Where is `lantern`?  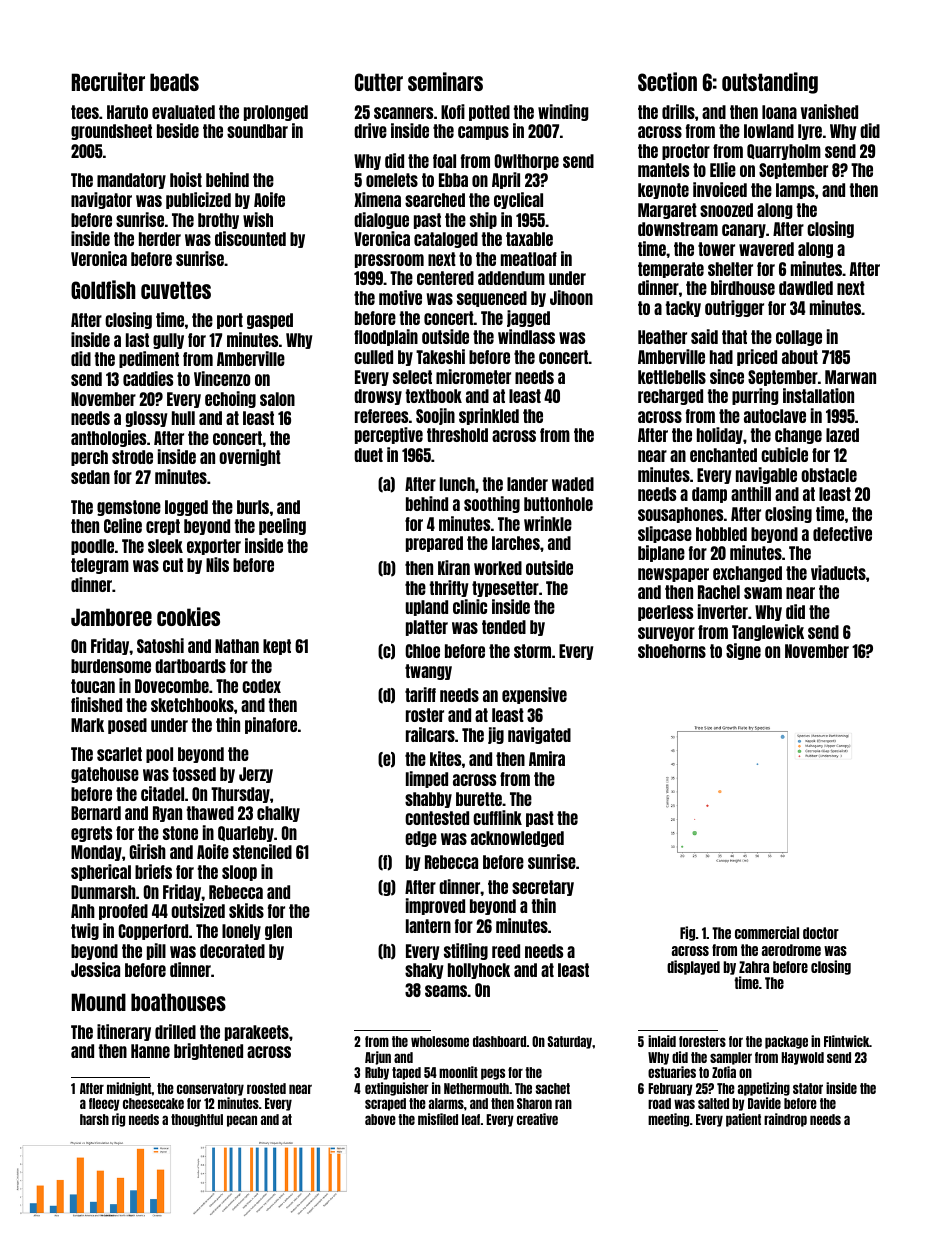 lantern is located at coordinates (428, 926).
